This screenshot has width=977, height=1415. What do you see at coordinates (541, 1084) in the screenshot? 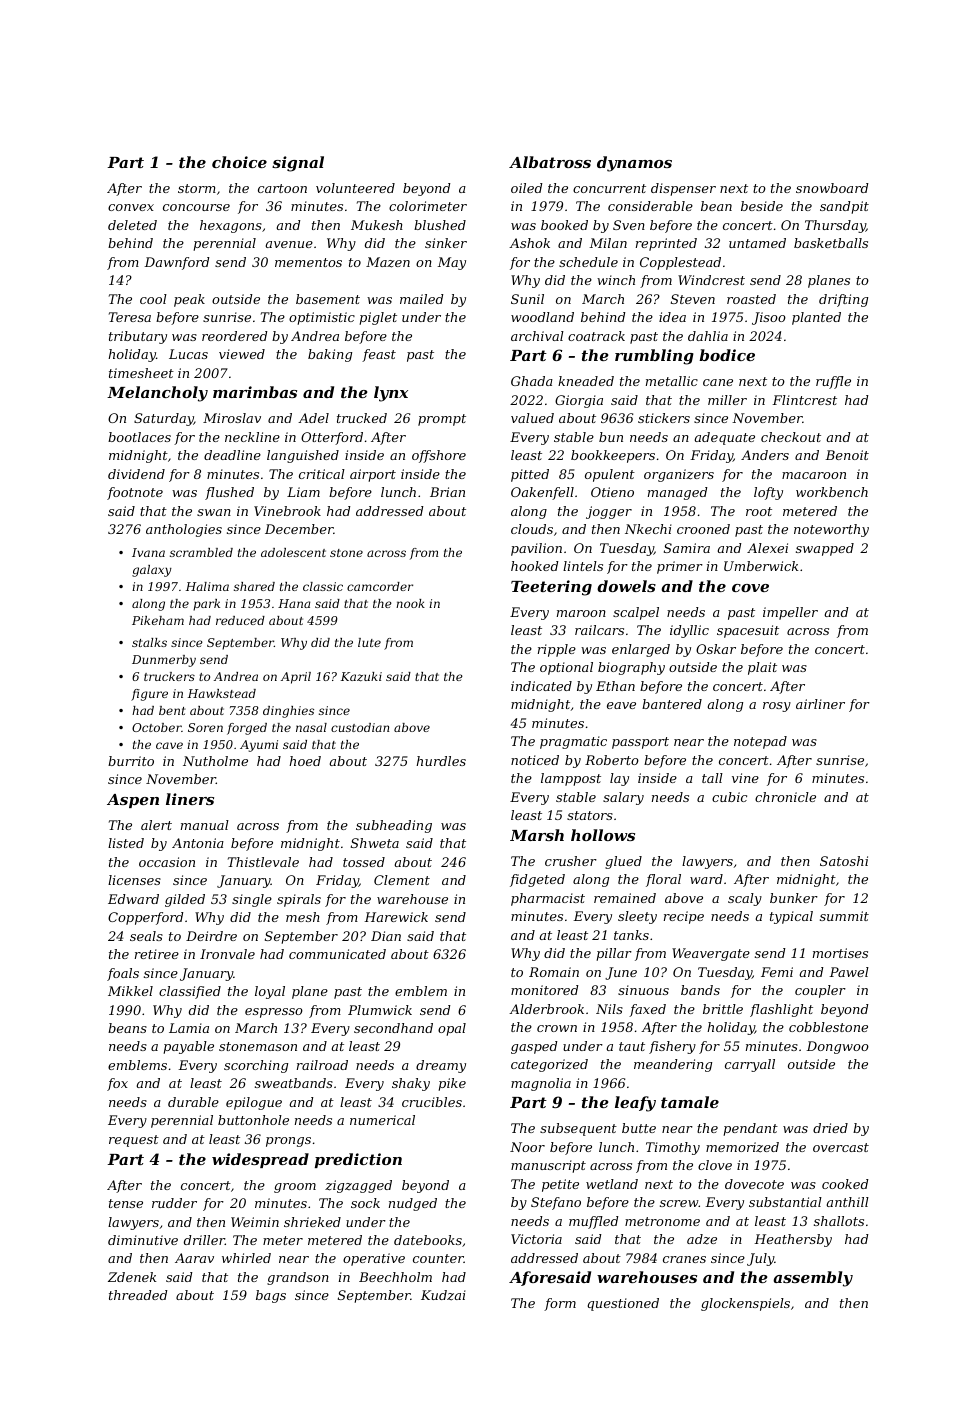
I see `magnolia` at bounding box center [541, 1084].
